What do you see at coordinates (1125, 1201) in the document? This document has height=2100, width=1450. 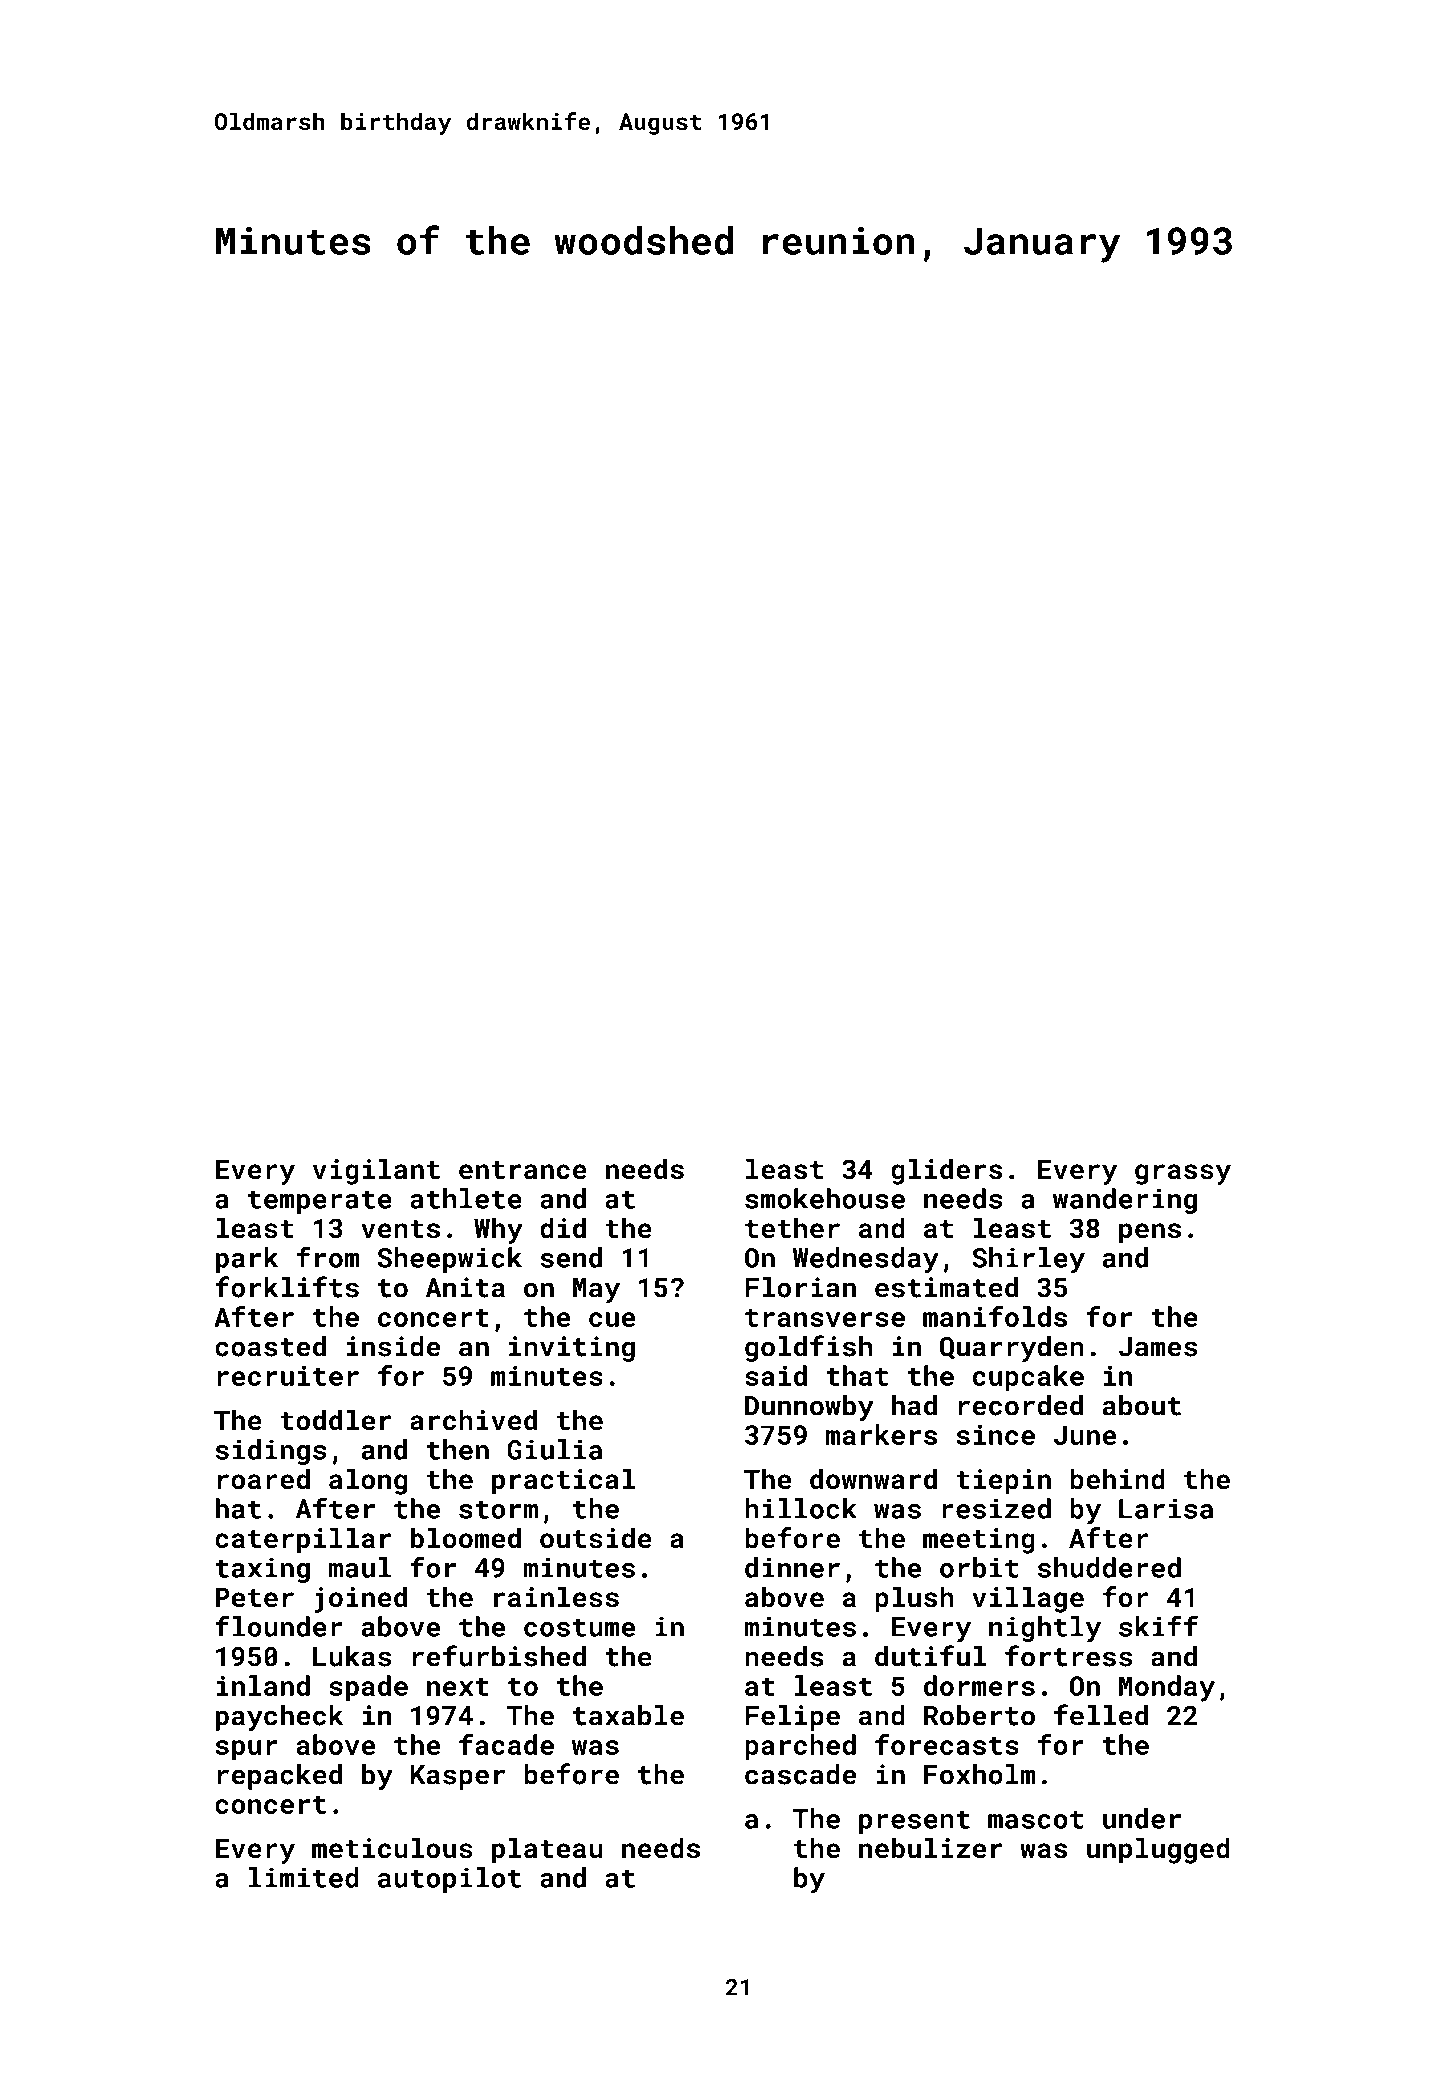 I see `wandering` at bounding box center [1125, 1201].
